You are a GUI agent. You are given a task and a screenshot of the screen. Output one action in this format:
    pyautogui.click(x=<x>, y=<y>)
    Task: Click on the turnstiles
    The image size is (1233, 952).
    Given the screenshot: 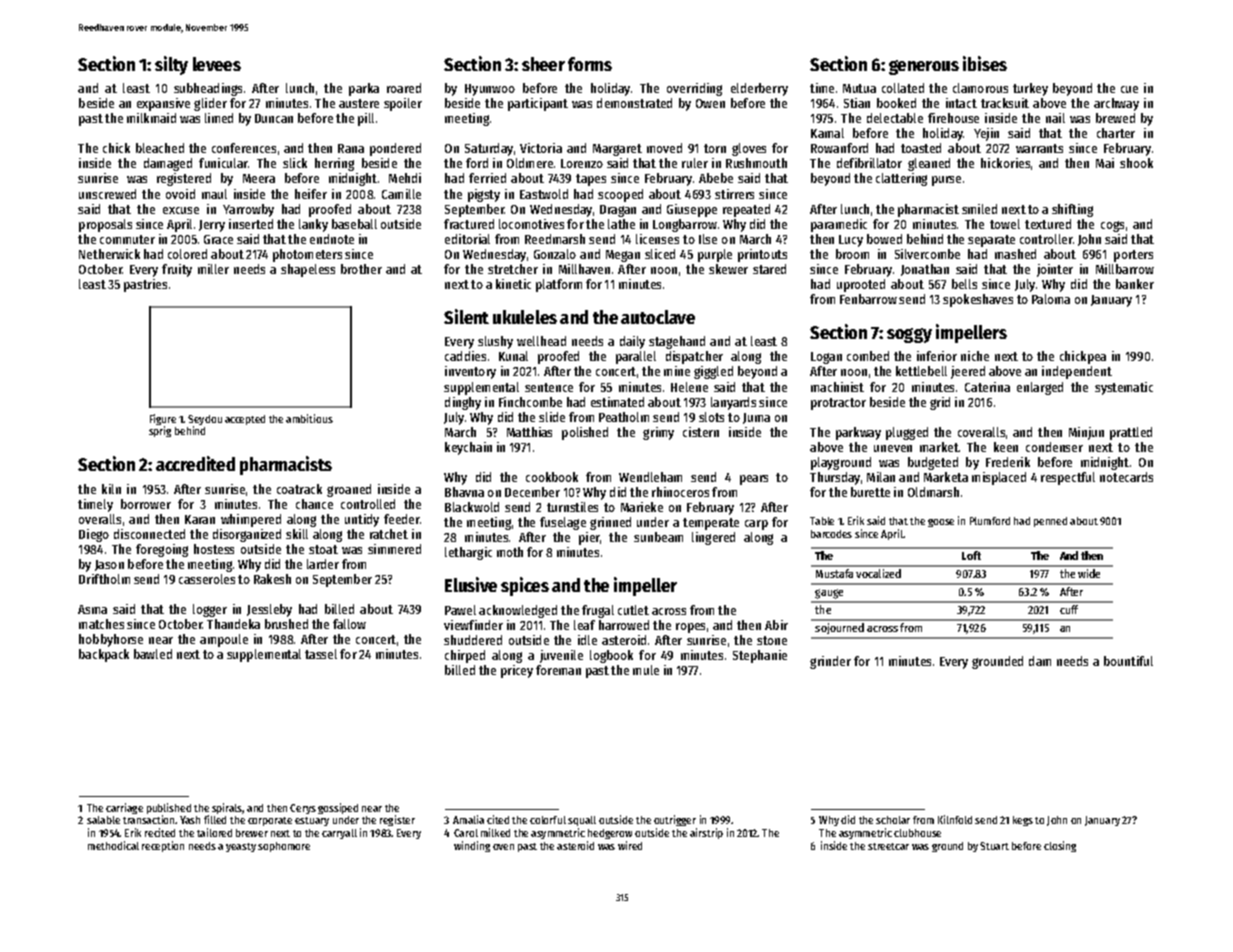 What is the action you would take?
    pyautogui.click(x=572, y=507)
